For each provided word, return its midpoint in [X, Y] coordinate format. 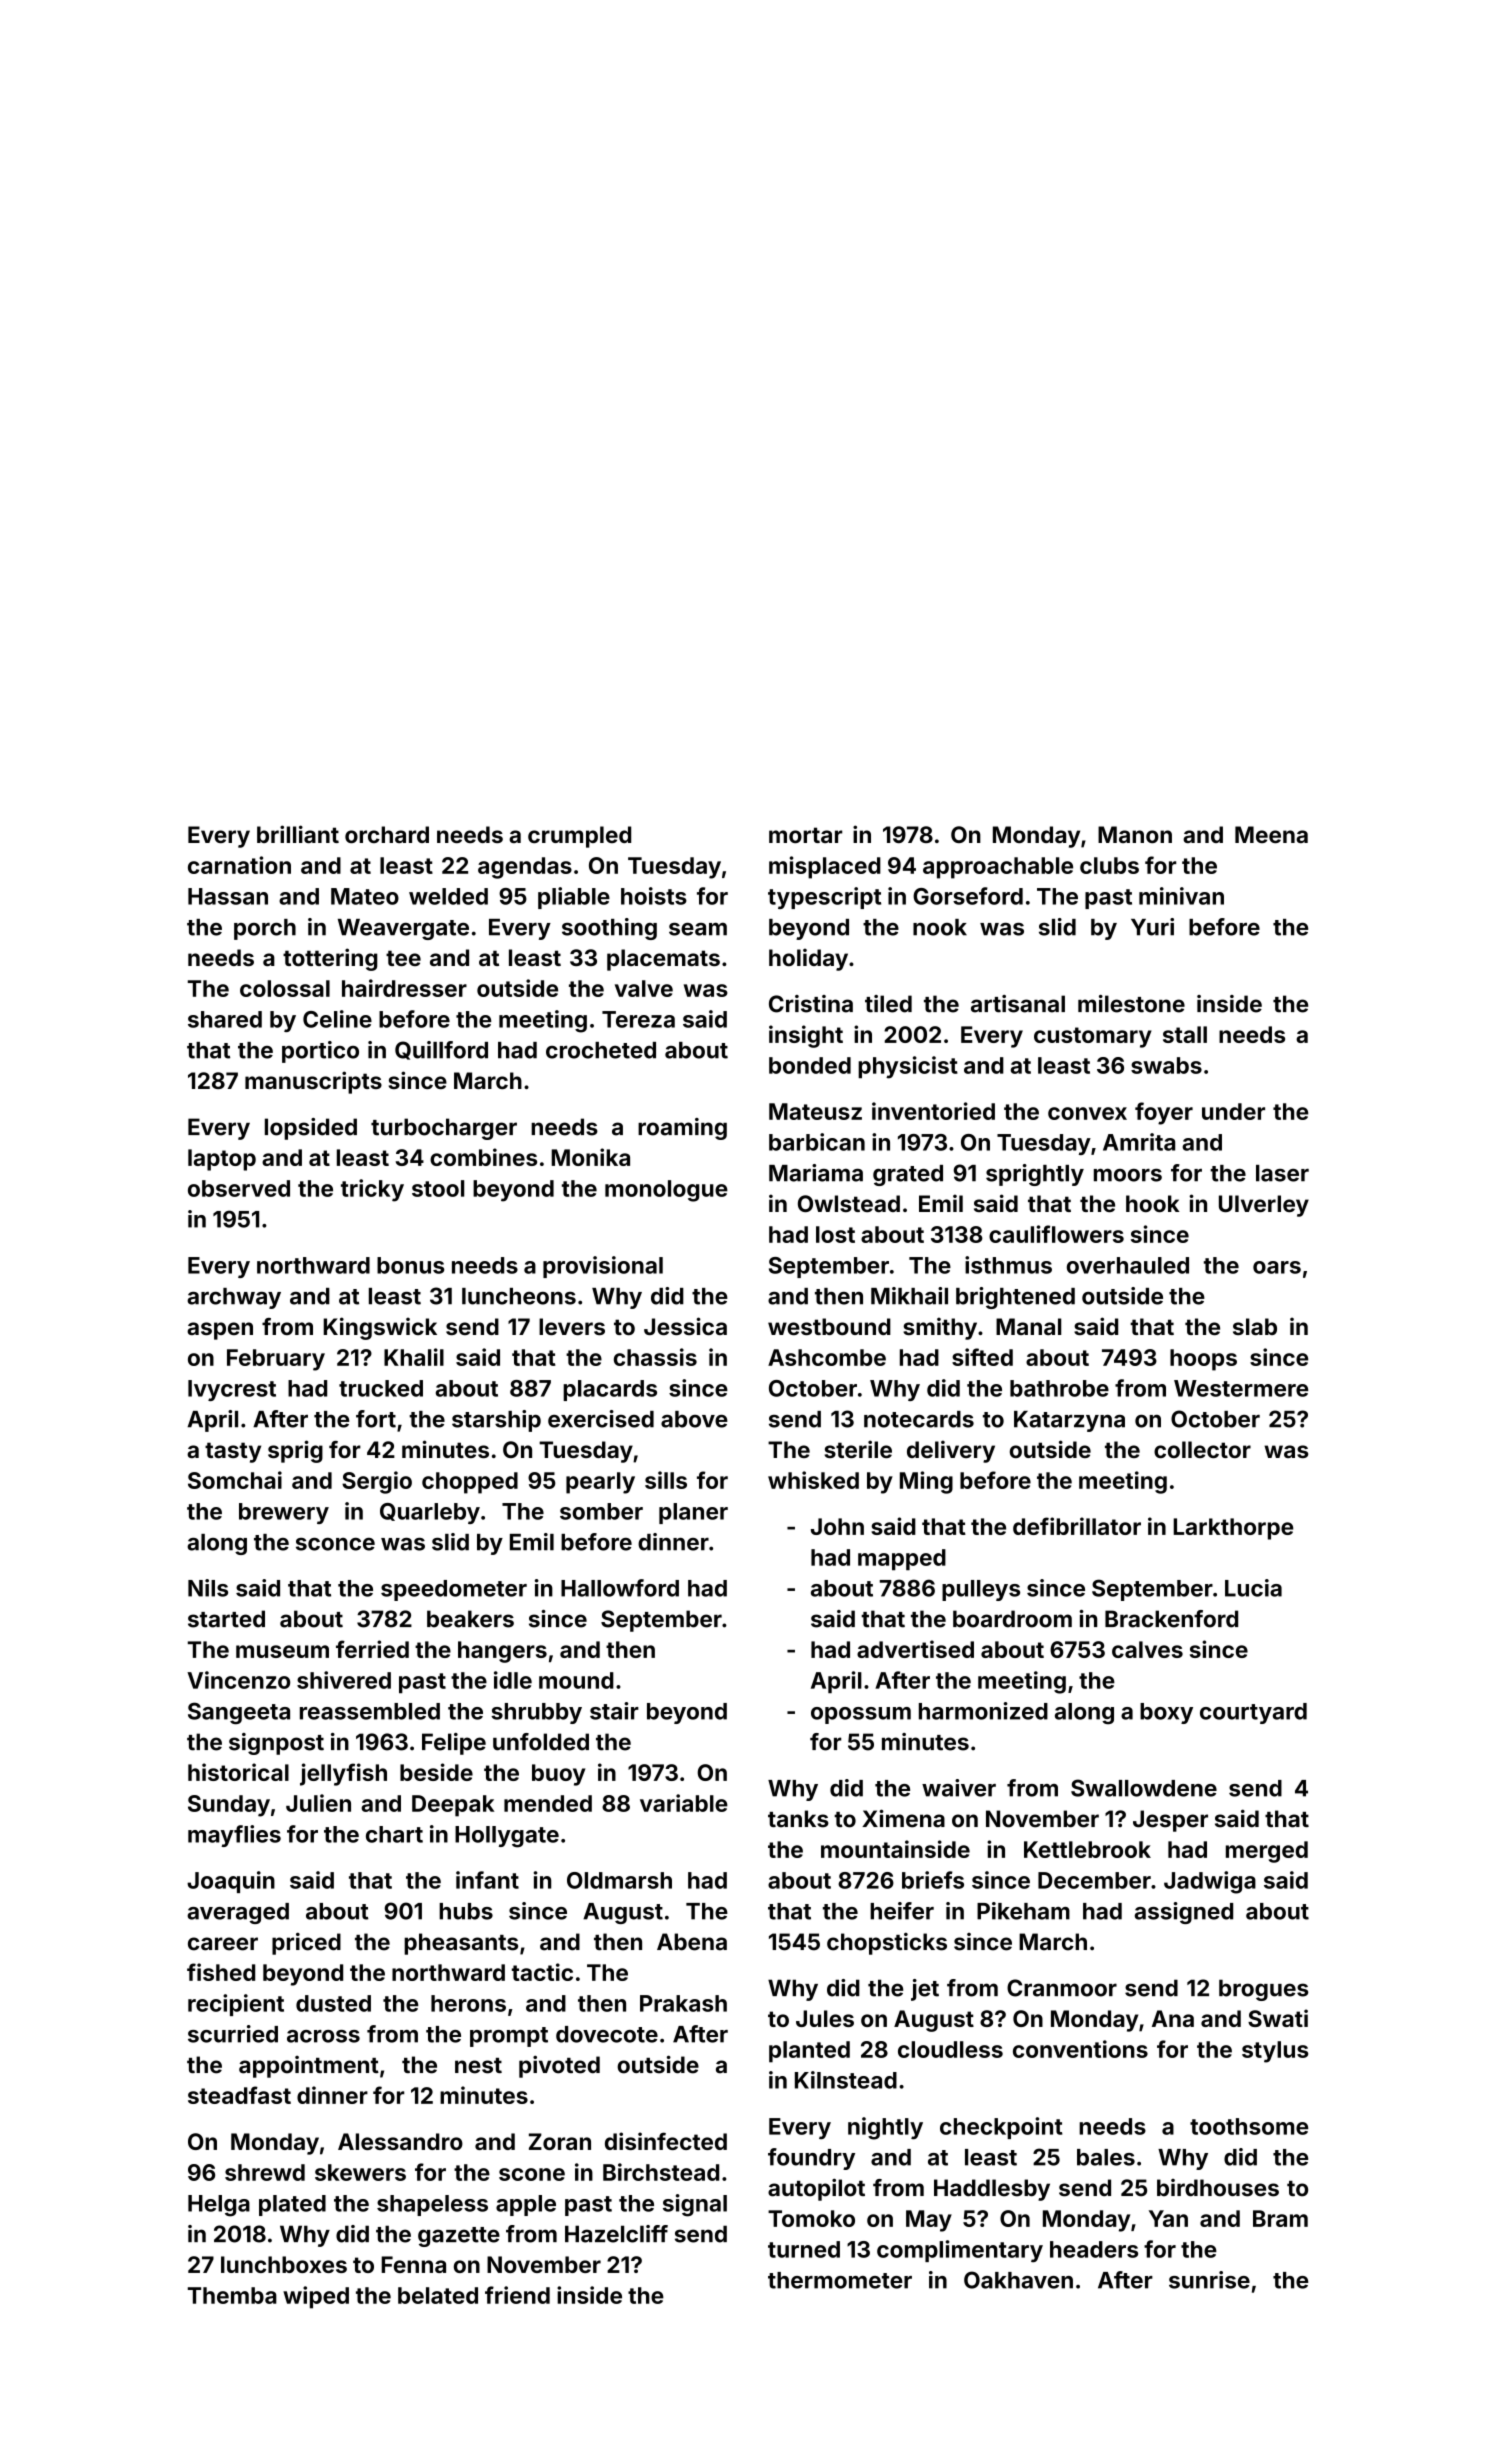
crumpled [579, 837]
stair [614, 1711]
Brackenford [1171, 1619]
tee [403, 958]
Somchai [235, 1480]
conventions [1080, 2049]
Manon [1135, 834]
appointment [309, 2067]
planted [809, 2052]
